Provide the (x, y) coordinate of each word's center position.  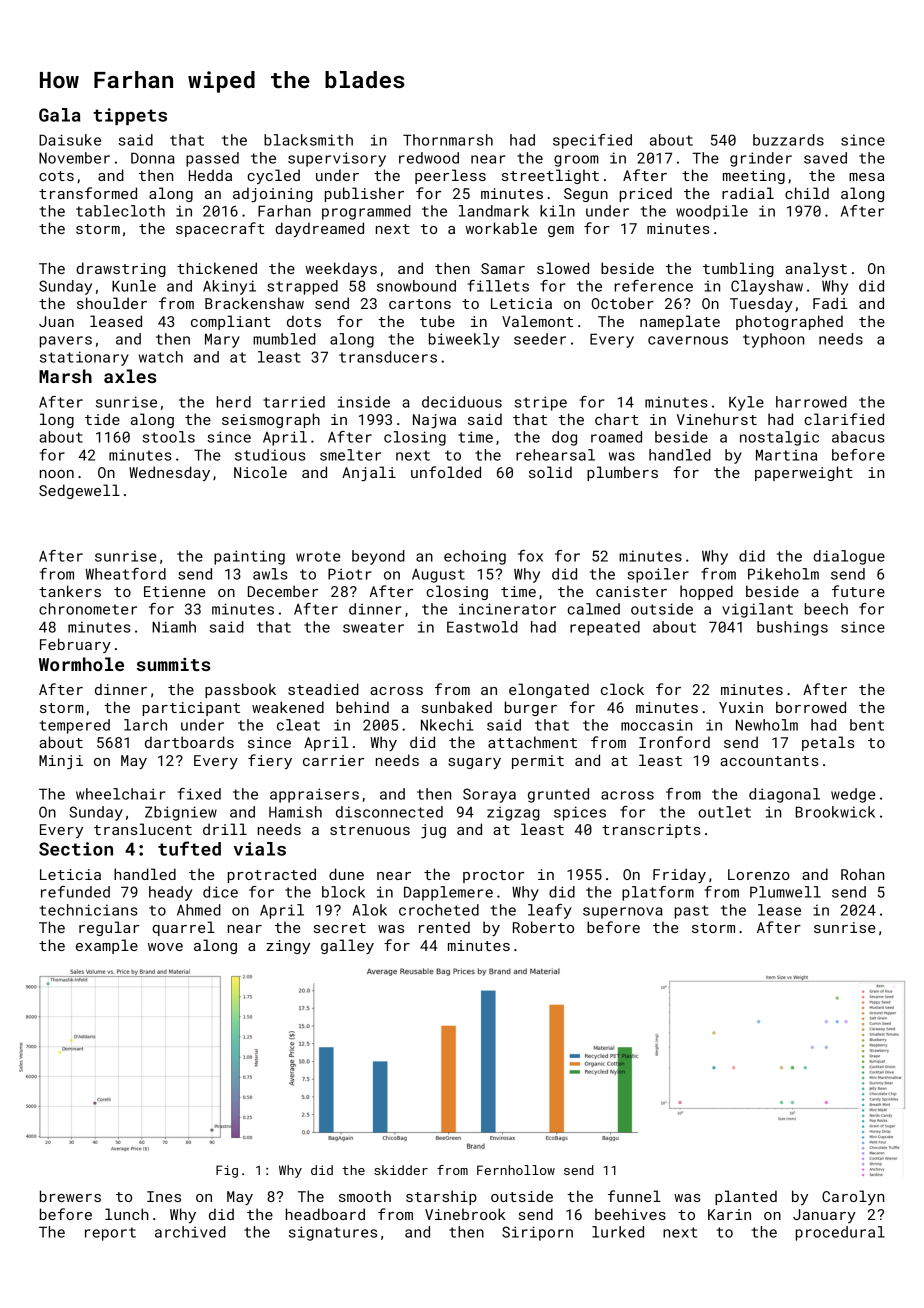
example (107, 946)
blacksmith (308, 140)
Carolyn (853, 1197)
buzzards (788, 140)
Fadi (830, 303)
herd (234, 402)
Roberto (543, 927)
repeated (605, 628)
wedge (853, 795)
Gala (59, 115)
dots (304, 321)
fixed (199, 794)
